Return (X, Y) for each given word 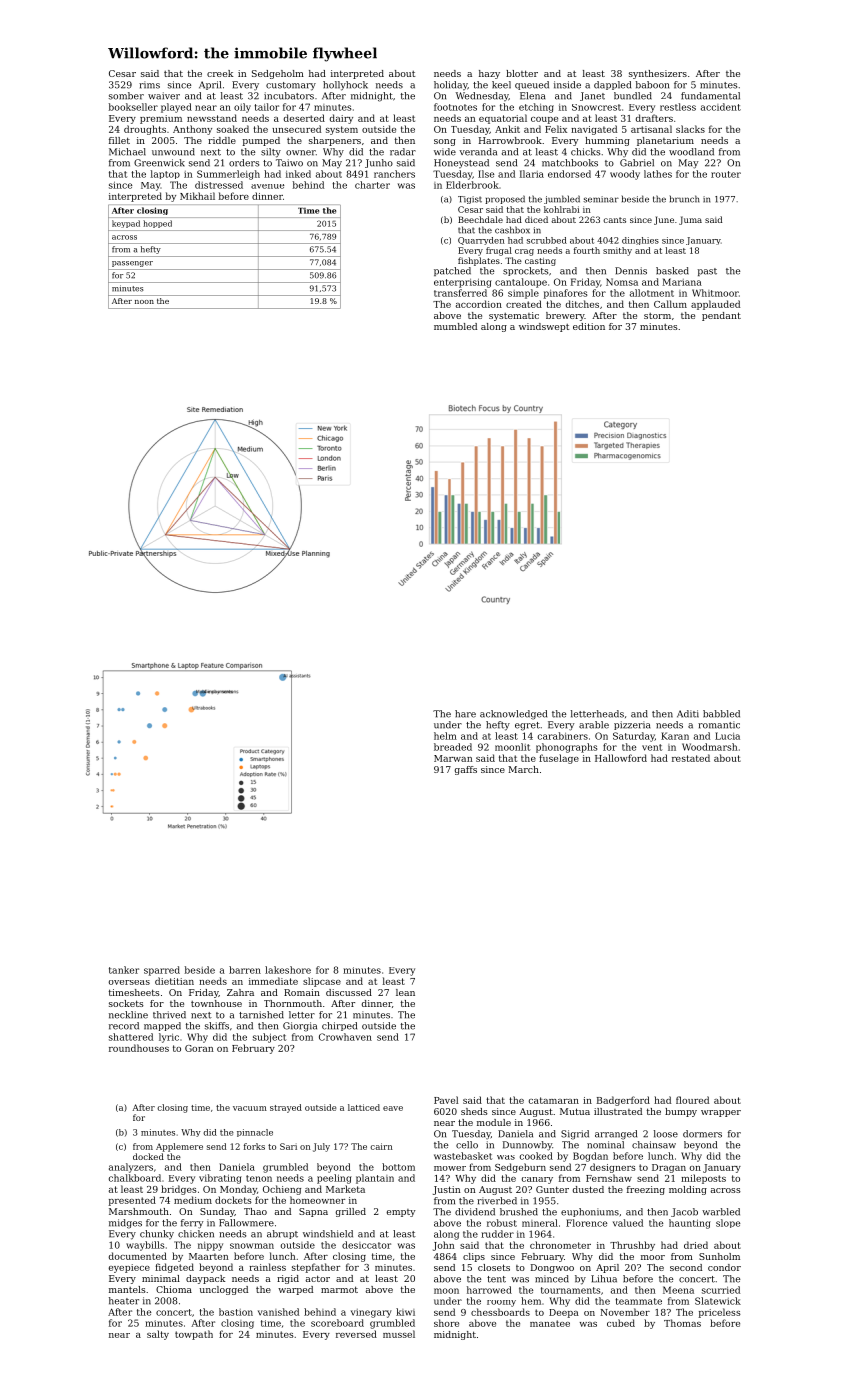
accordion (479, 304)
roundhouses (139, 1048)
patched (452, 271)
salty (158, 1335)
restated (691, 758)
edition (589, 326)
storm (657, 316)
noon (144, 302)
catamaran (554, 1100)
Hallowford (621, 758)
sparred (162, 971)
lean (405, 992)
